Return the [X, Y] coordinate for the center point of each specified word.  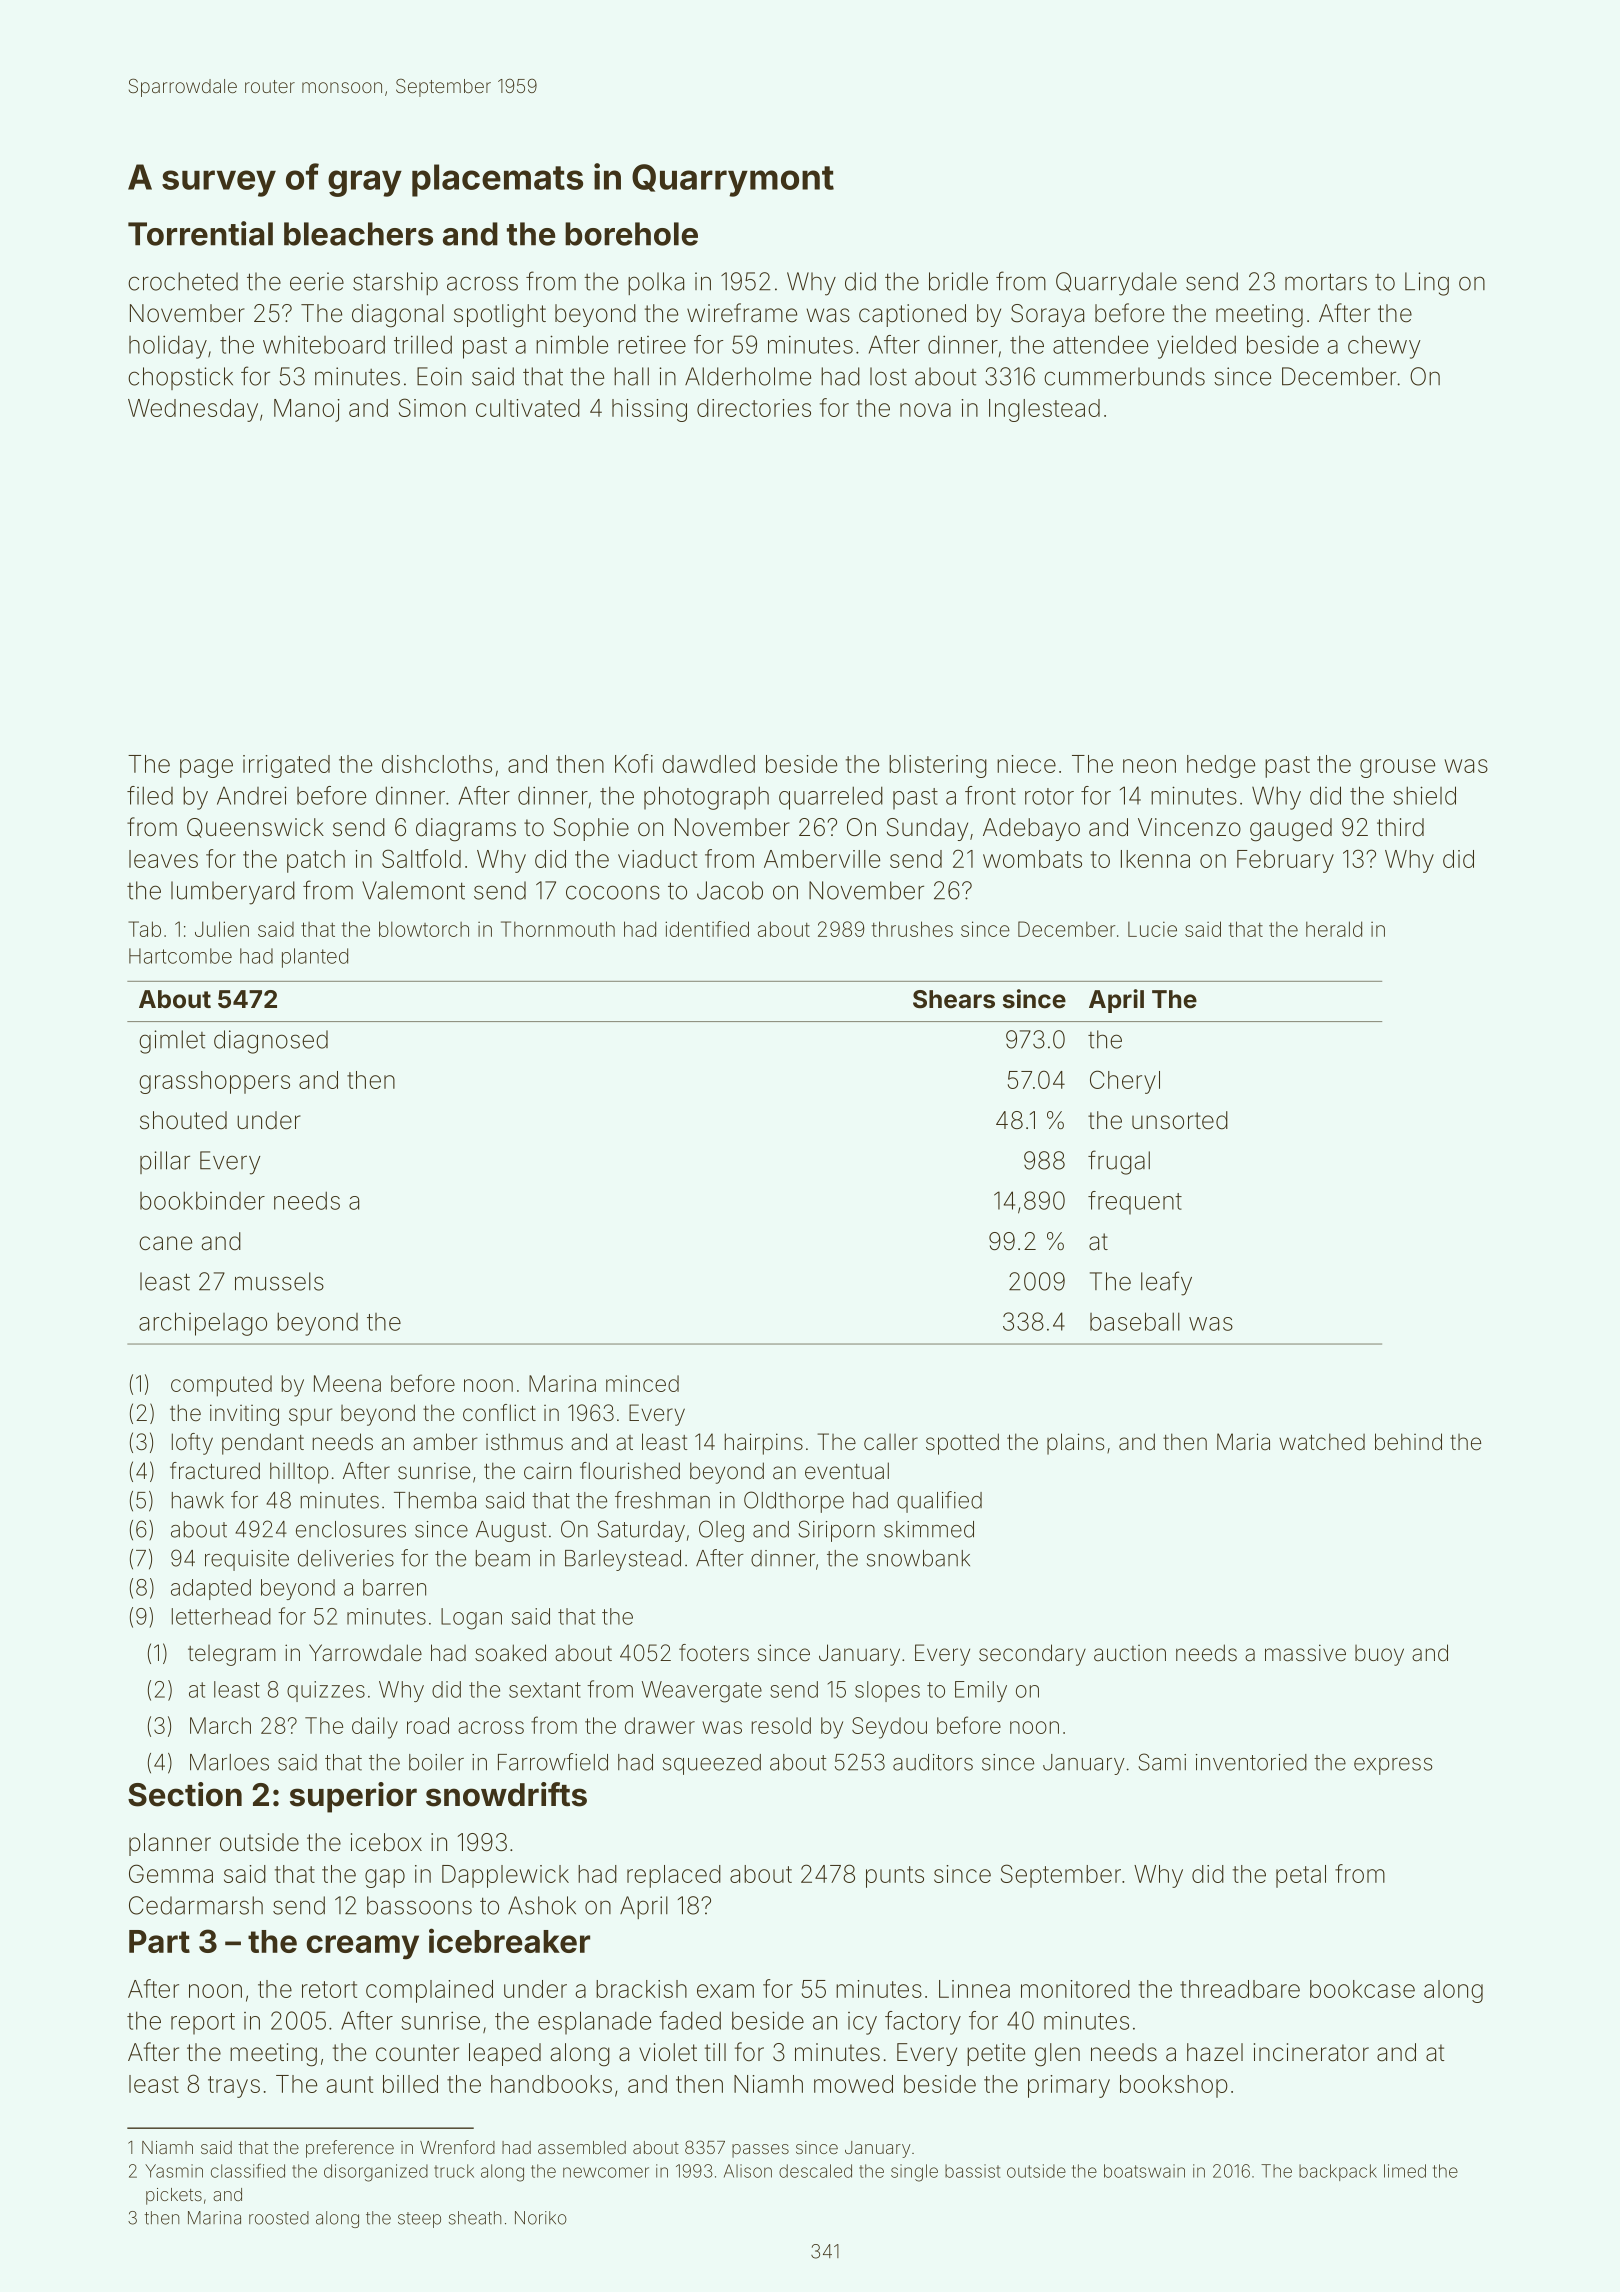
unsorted [1180, 1120]
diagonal [398, 316]
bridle [958, 281]
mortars [1326, 282]
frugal [1119, 1162]
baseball [1135, 1321]
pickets [174, 2196]
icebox [386, 1842]
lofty [192, 1444]
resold [781, 1725]
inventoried [1251, 1762]
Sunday [927, 829]
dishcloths [437, 764]
